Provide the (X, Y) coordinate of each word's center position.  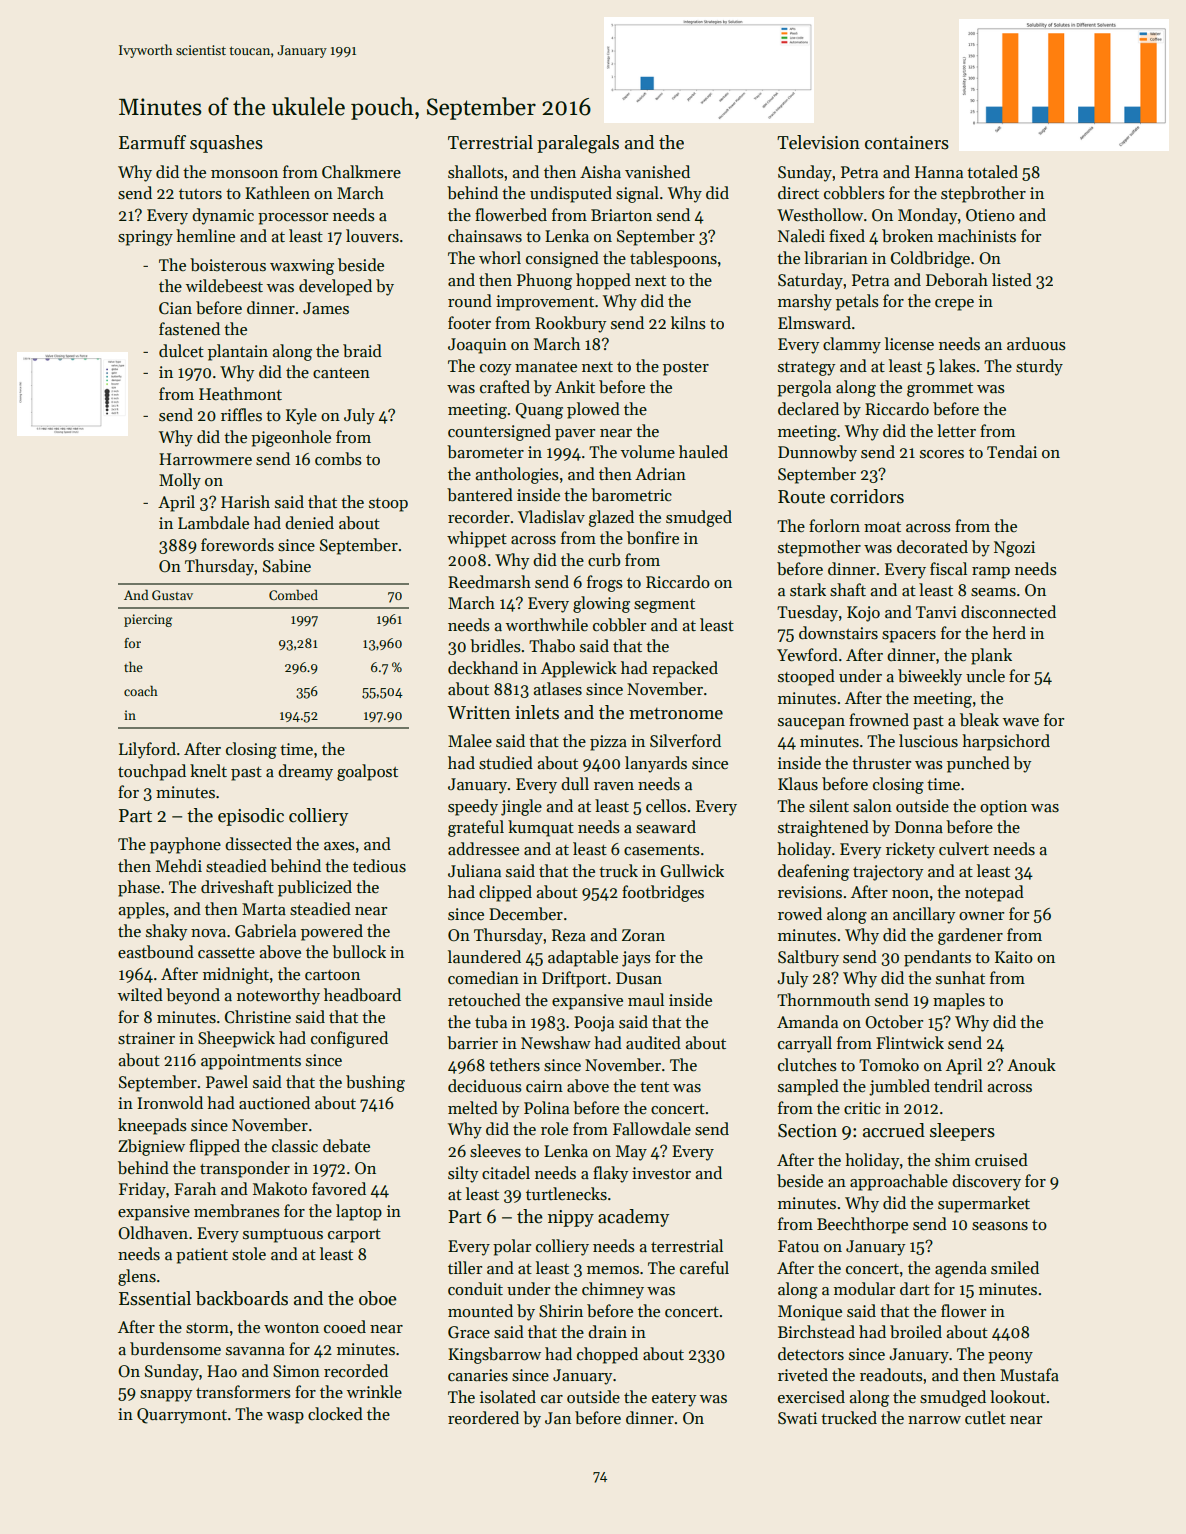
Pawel (227, 1081)
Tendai (1012, 451)
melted (473, 1107)
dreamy (305, 772)
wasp (285, 1418)
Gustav (172, 595)
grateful (476, 828)
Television (818, 142)
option (1003, 808)
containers (907, 143)
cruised (1001, 1160)
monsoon (244, 174)
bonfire (653, 538)
